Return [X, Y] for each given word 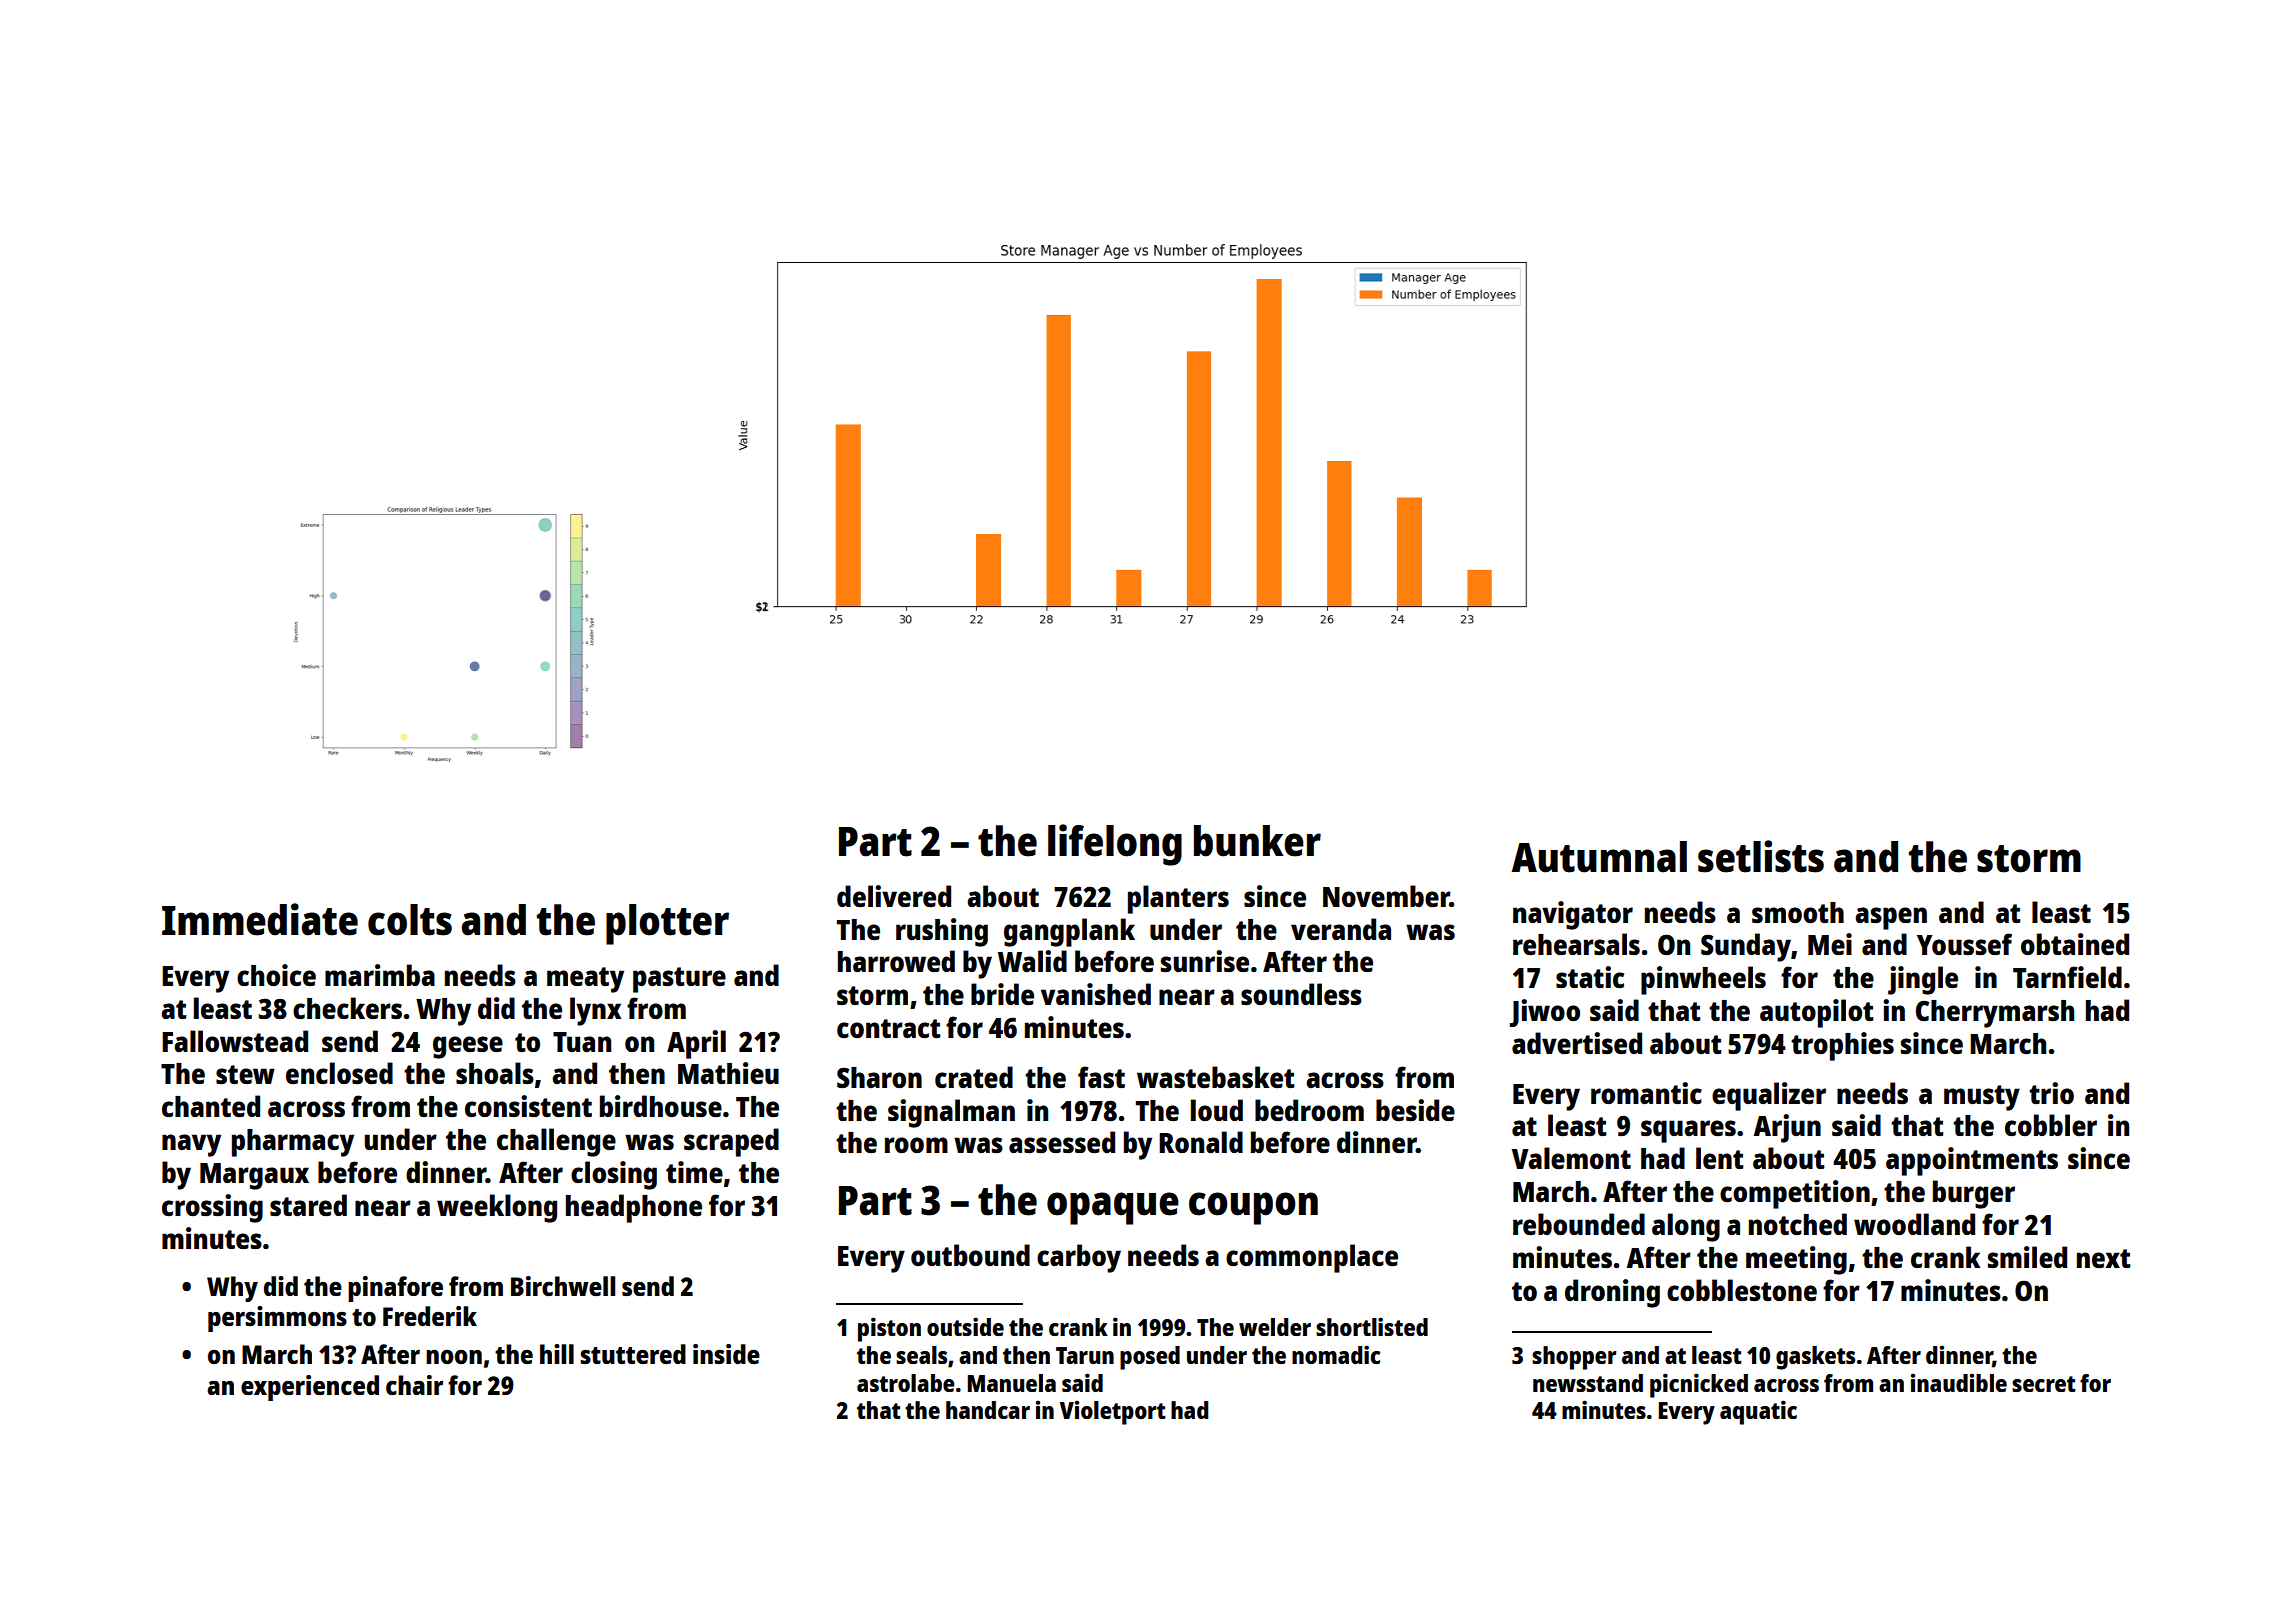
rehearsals [1576, 944]
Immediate [260, 919]
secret [2044, 1384]
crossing [212, 1208]
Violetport [1112, 1412]
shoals [495, 1073]
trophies [1842, 1046]
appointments [1972, 1161]
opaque [1113, 1208]
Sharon [879, 1077]
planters [1178, 899]
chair [414, 1385]
